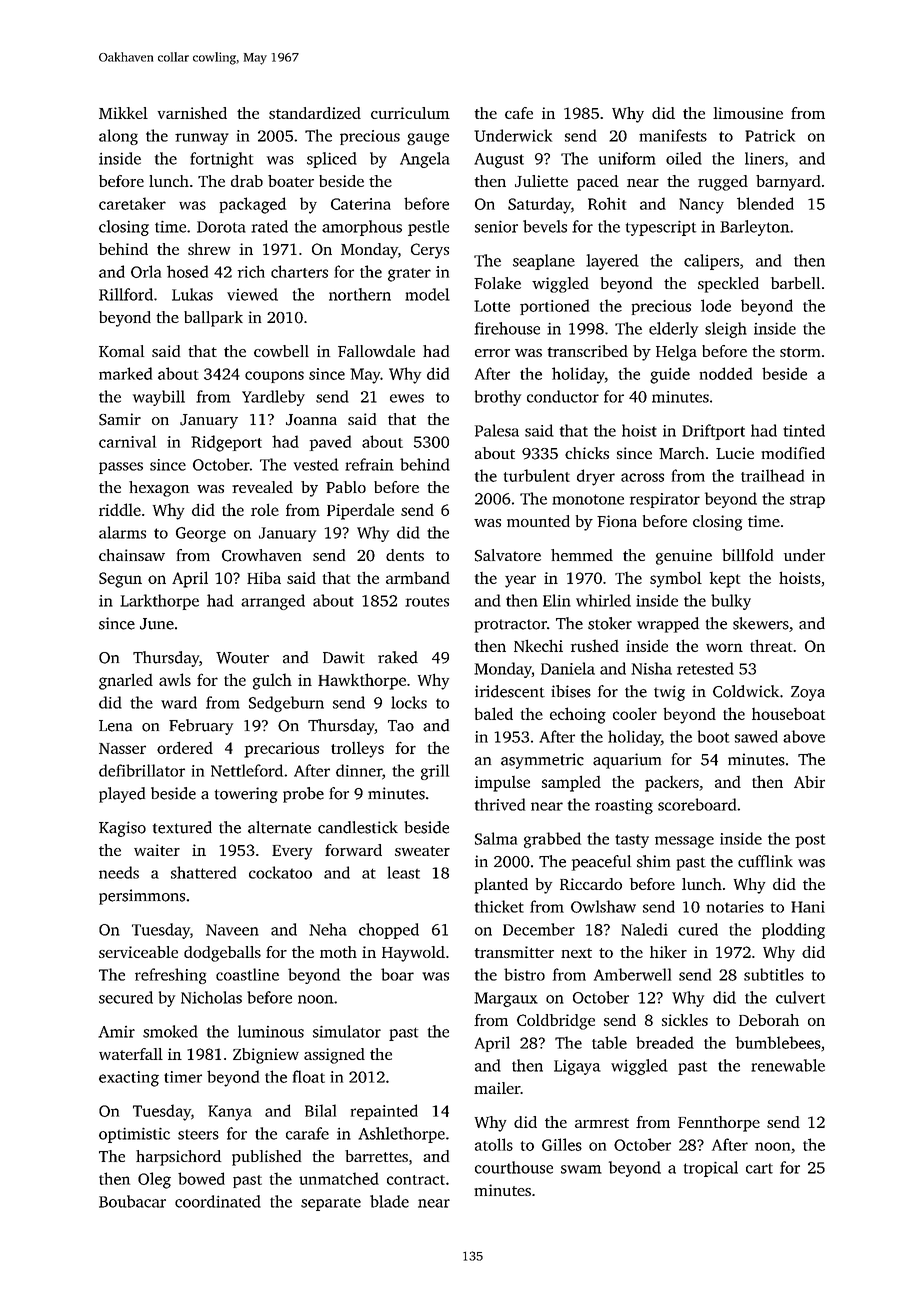 The width and height of the screenshot is (924, 1308). What do you see at coordinates (748, 113) in the screenshot?
I see `limousine` at bounding box center [748, 113].
